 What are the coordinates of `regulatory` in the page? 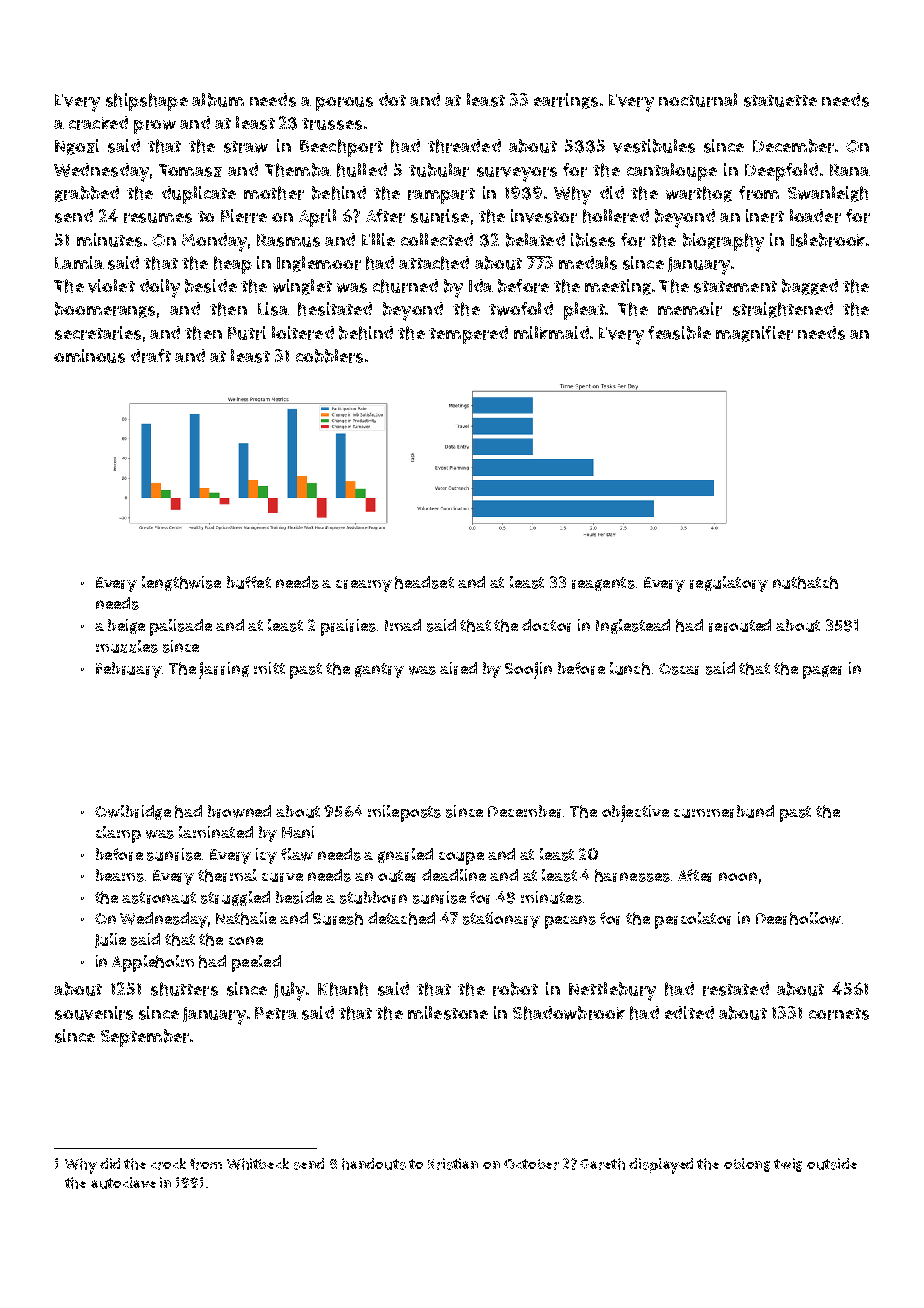 It's located at (729, 584).
